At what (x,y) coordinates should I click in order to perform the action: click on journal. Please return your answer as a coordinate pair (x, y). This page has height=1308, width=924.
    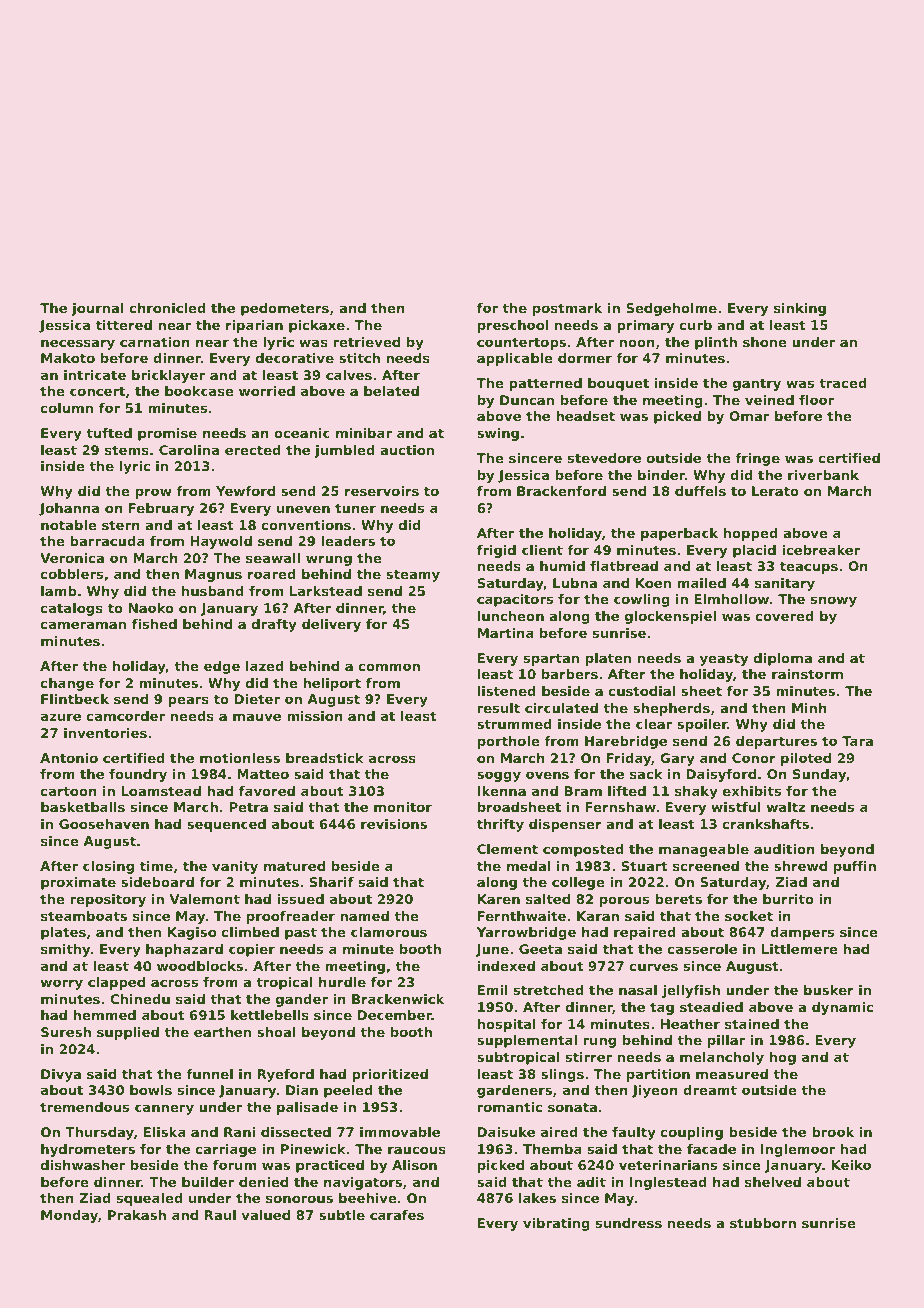
    Looking at the image, I should click on (98, 309).
